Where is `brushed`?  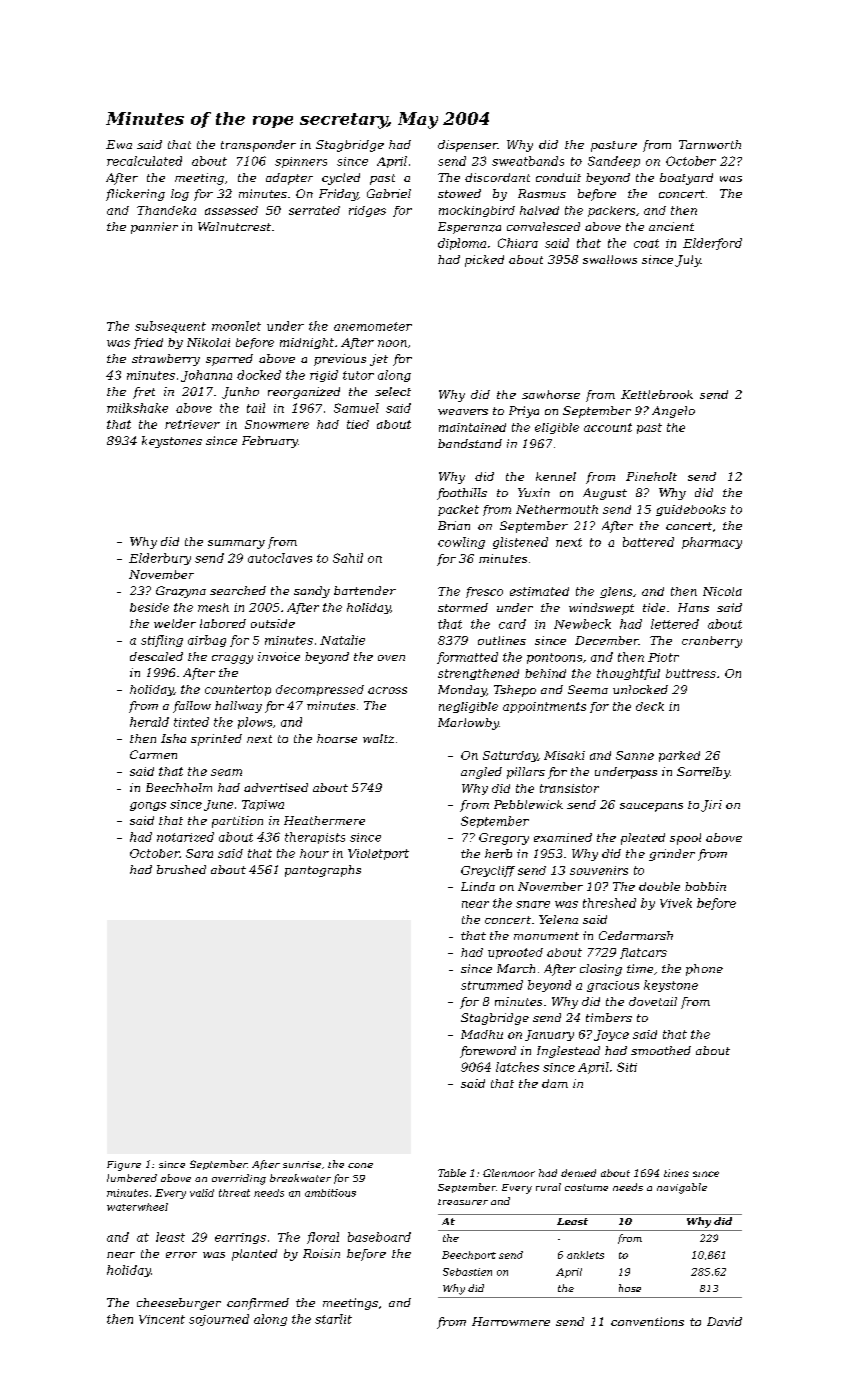 brushed is located at coordinates (181, 869).
